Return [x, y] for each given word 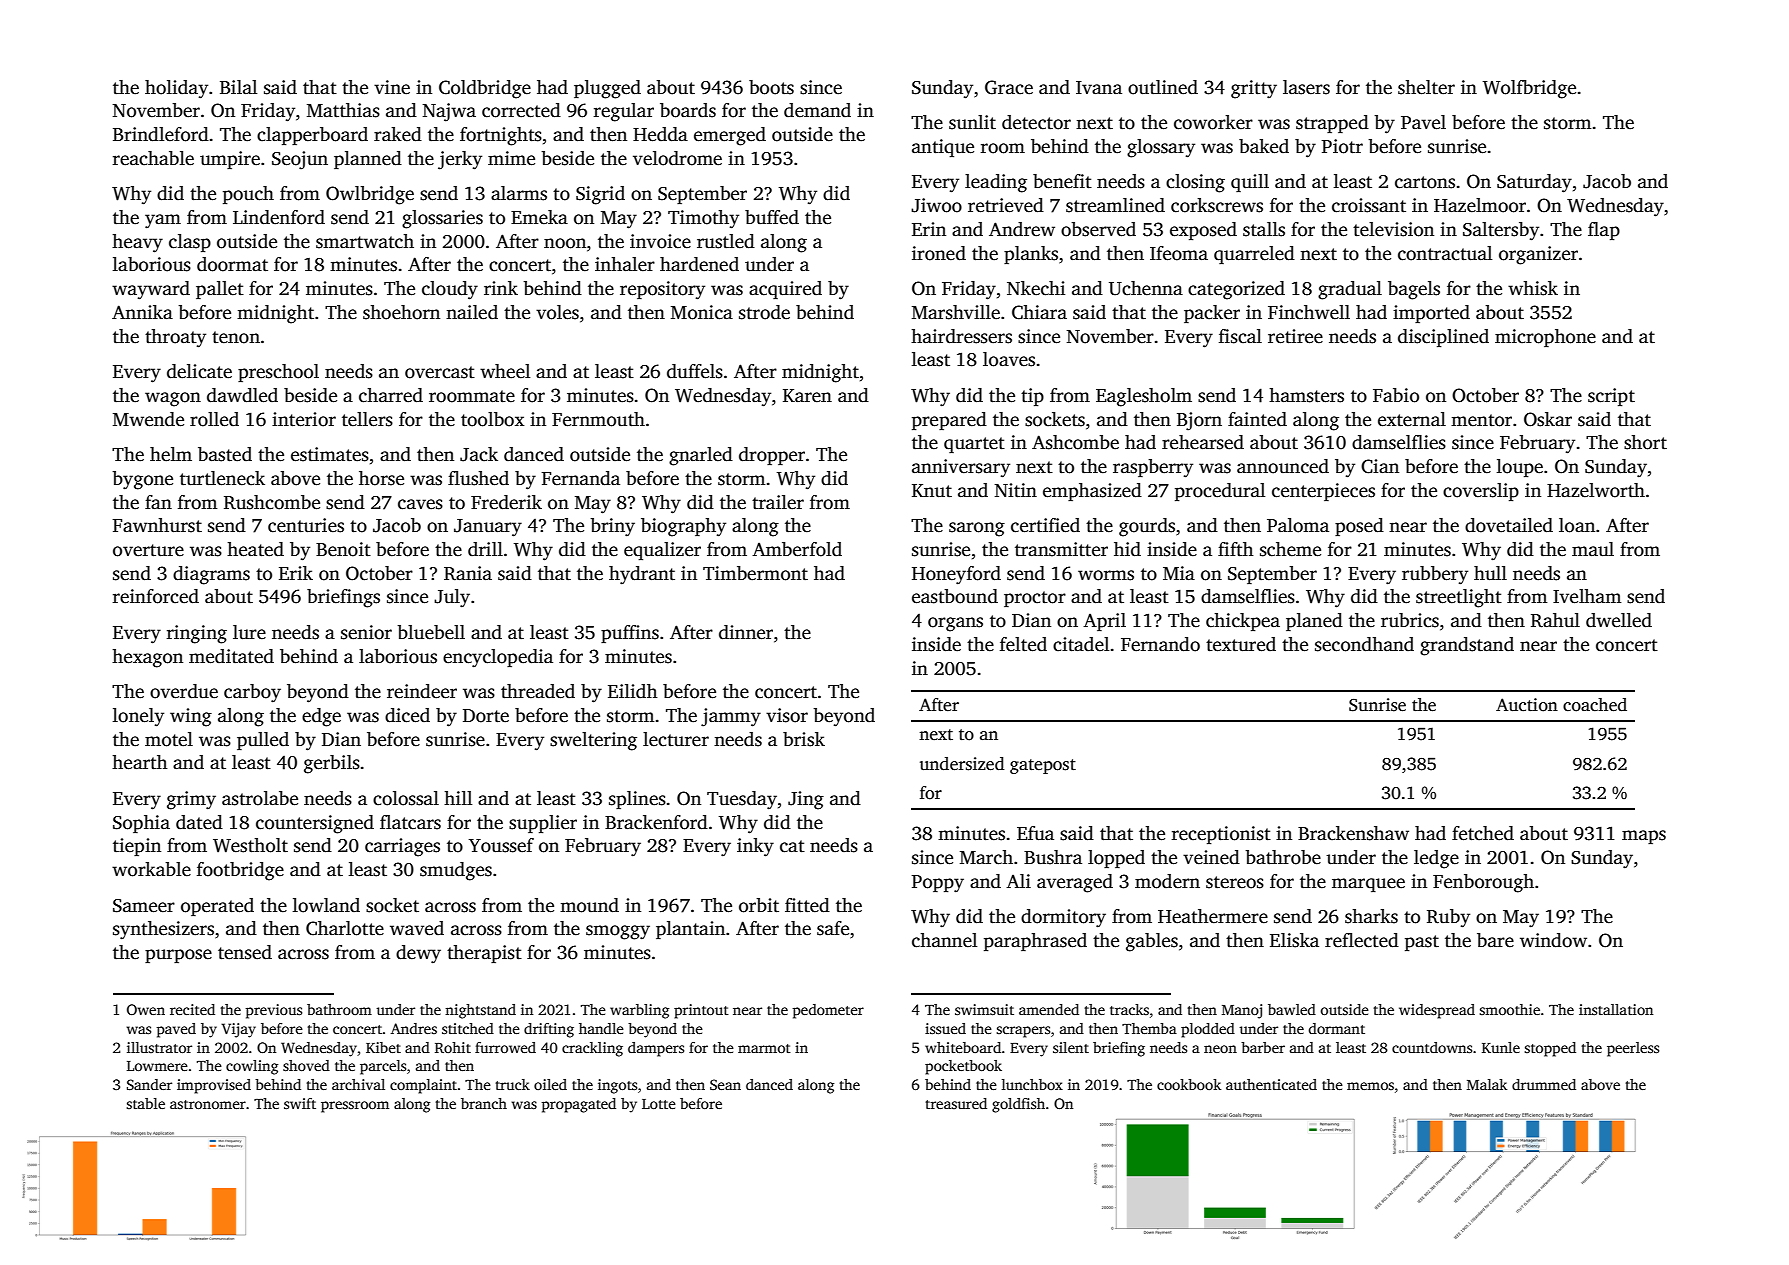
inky [755, 847]
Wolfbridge [1529, 89]
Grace [1009, 87]
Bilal [238, 87]
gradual [1350, 290]
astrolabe [260, 798]
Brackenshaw [1353, 833]
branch [484, 1103]
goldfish [1018, 1105]
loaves [1009, 359]
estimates [330, 454]
